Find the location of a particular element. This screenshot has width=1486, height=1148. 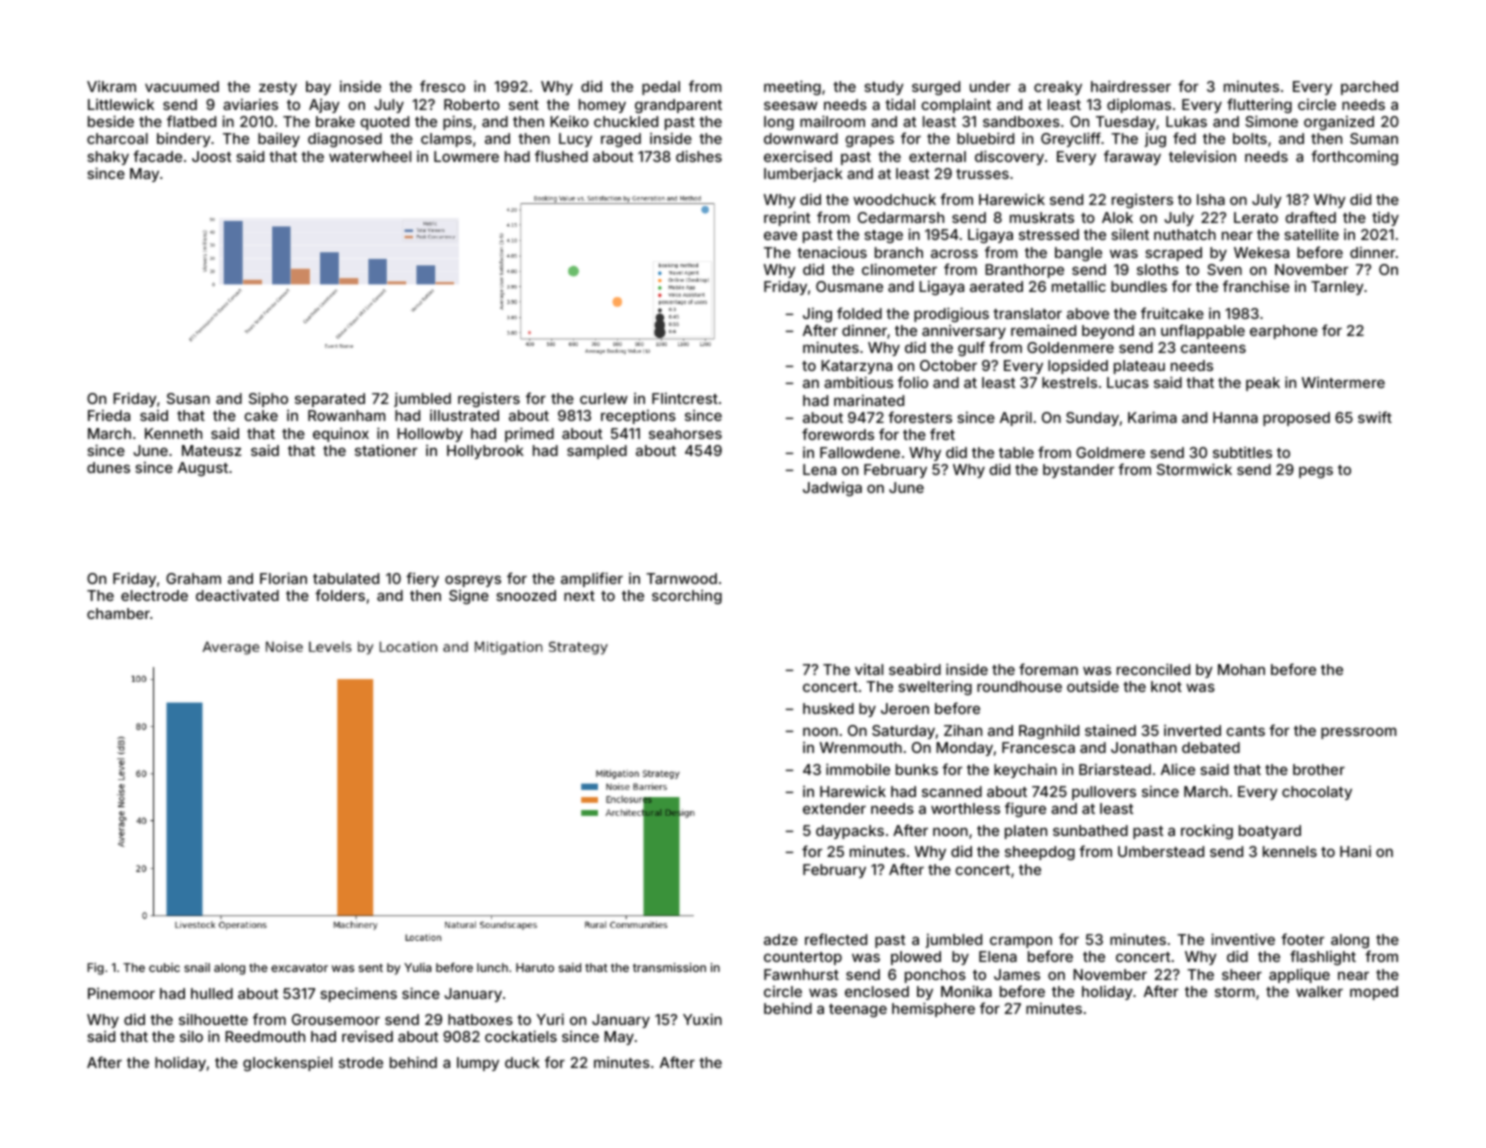

pegs is located at coordinates (1316, 472).
